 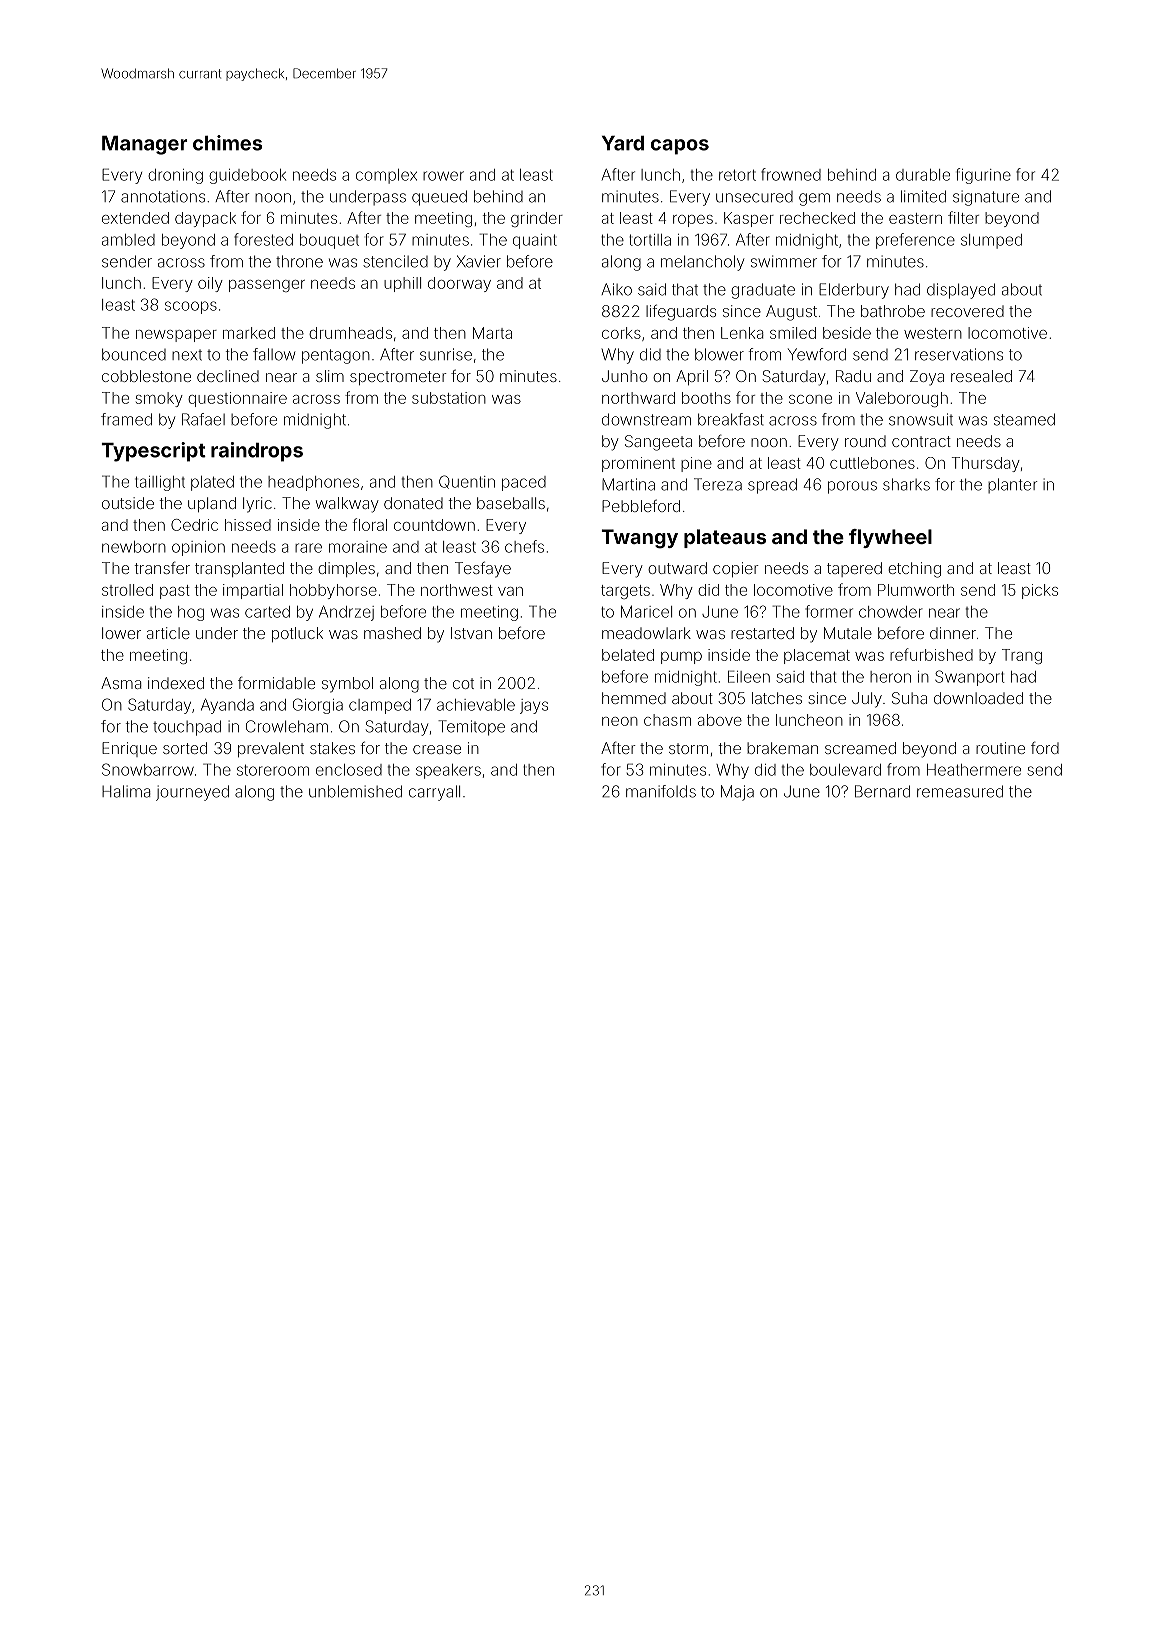 What do you see at coordinates (661, 791) in the image?
I see `manifolds` at bounding box center [661, 791].
